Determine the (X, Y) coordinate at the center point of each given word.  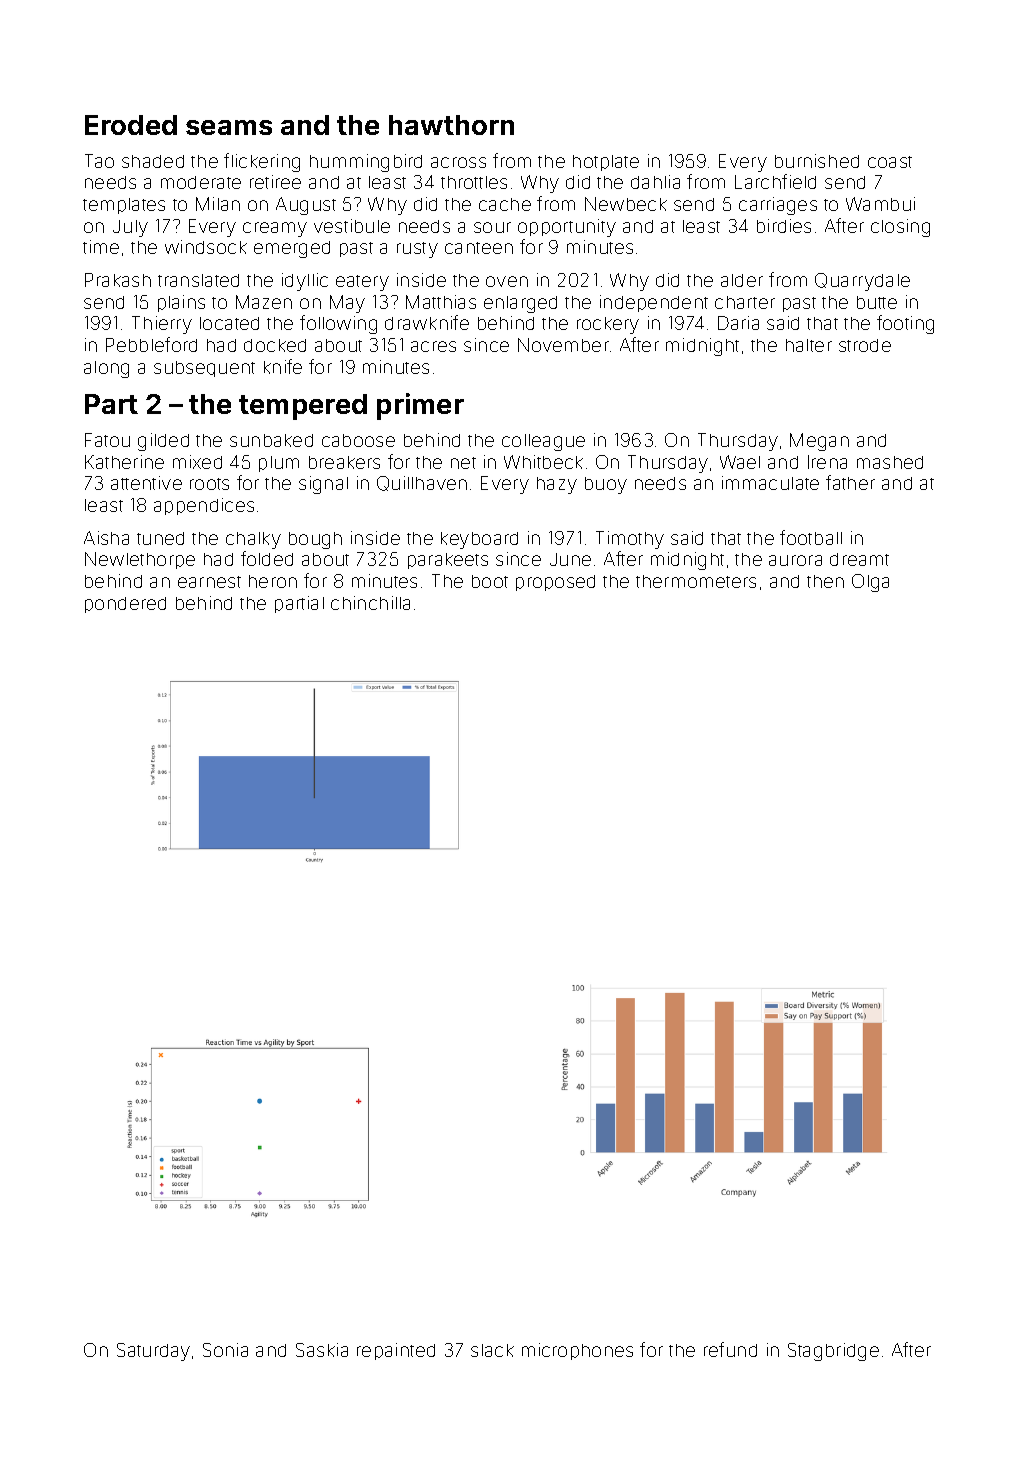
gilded (163, 442)
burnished (817, 161)
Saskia (322, 1350)
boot (490, 581)
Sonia (225, 1350)
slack (492, 1350)
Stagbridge (833, 1352)
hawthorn (451, 125)
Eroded (131, 125)
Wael (740, 462)
